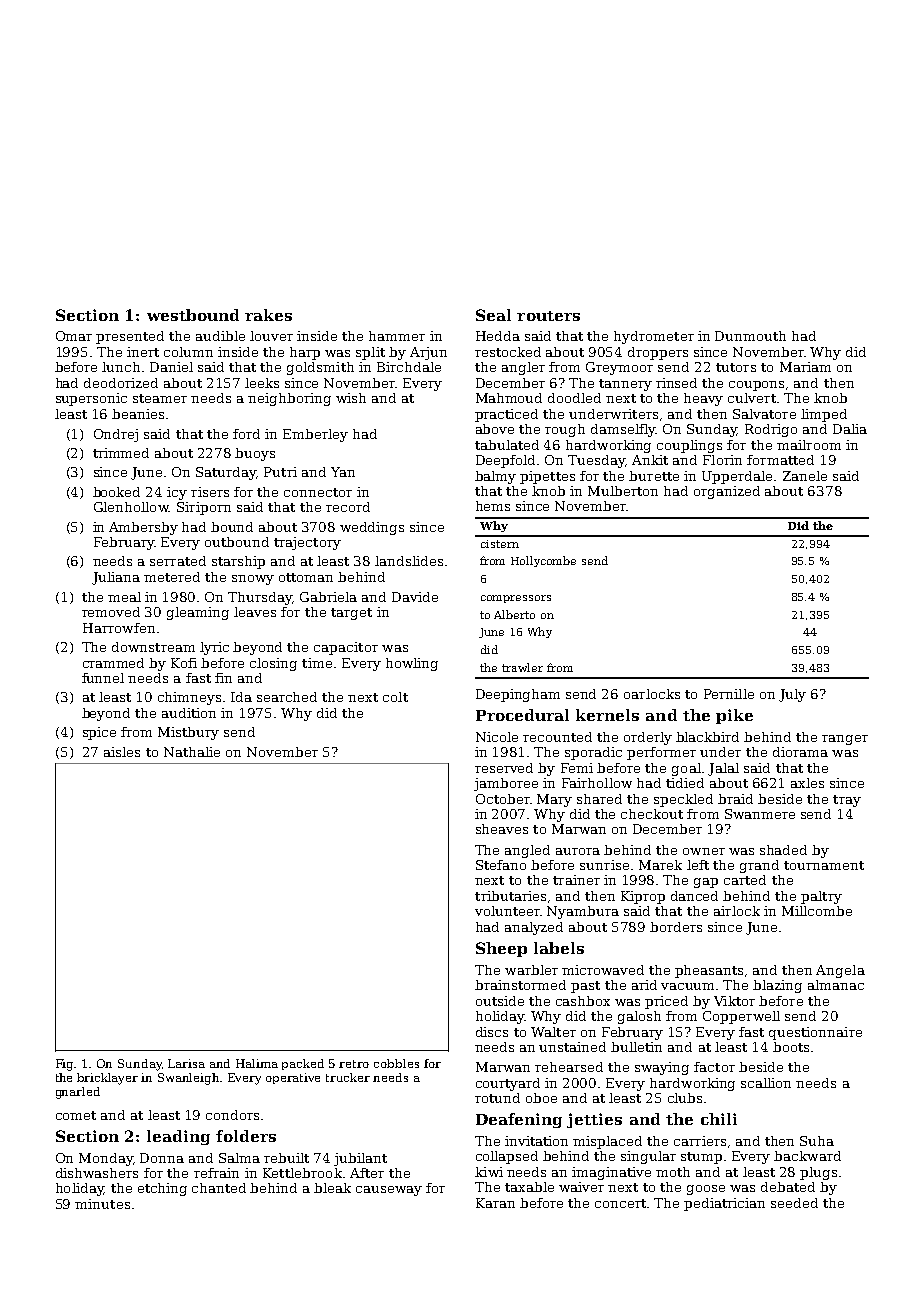 Image resolution: width=924 pixels, height=1314 pixels. Describe the element at coordinates (238, 562) in the screenshot. I see `starship` at that location.
